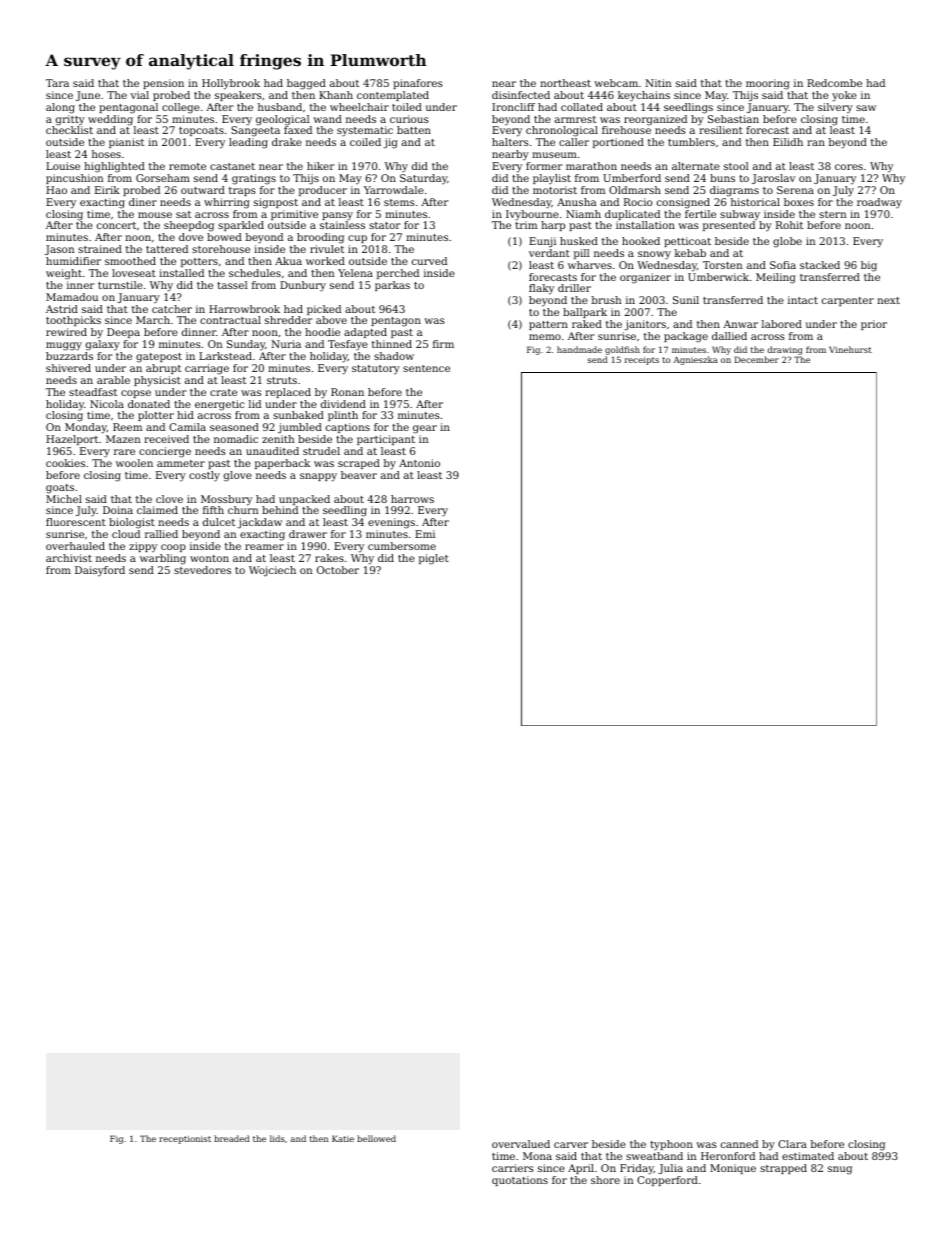 This screenshot has height=1233, width=952. What do you see at coordinates (605, 1180) in the screenshot?
I see `shore` at bounding box center [605, 1180].
